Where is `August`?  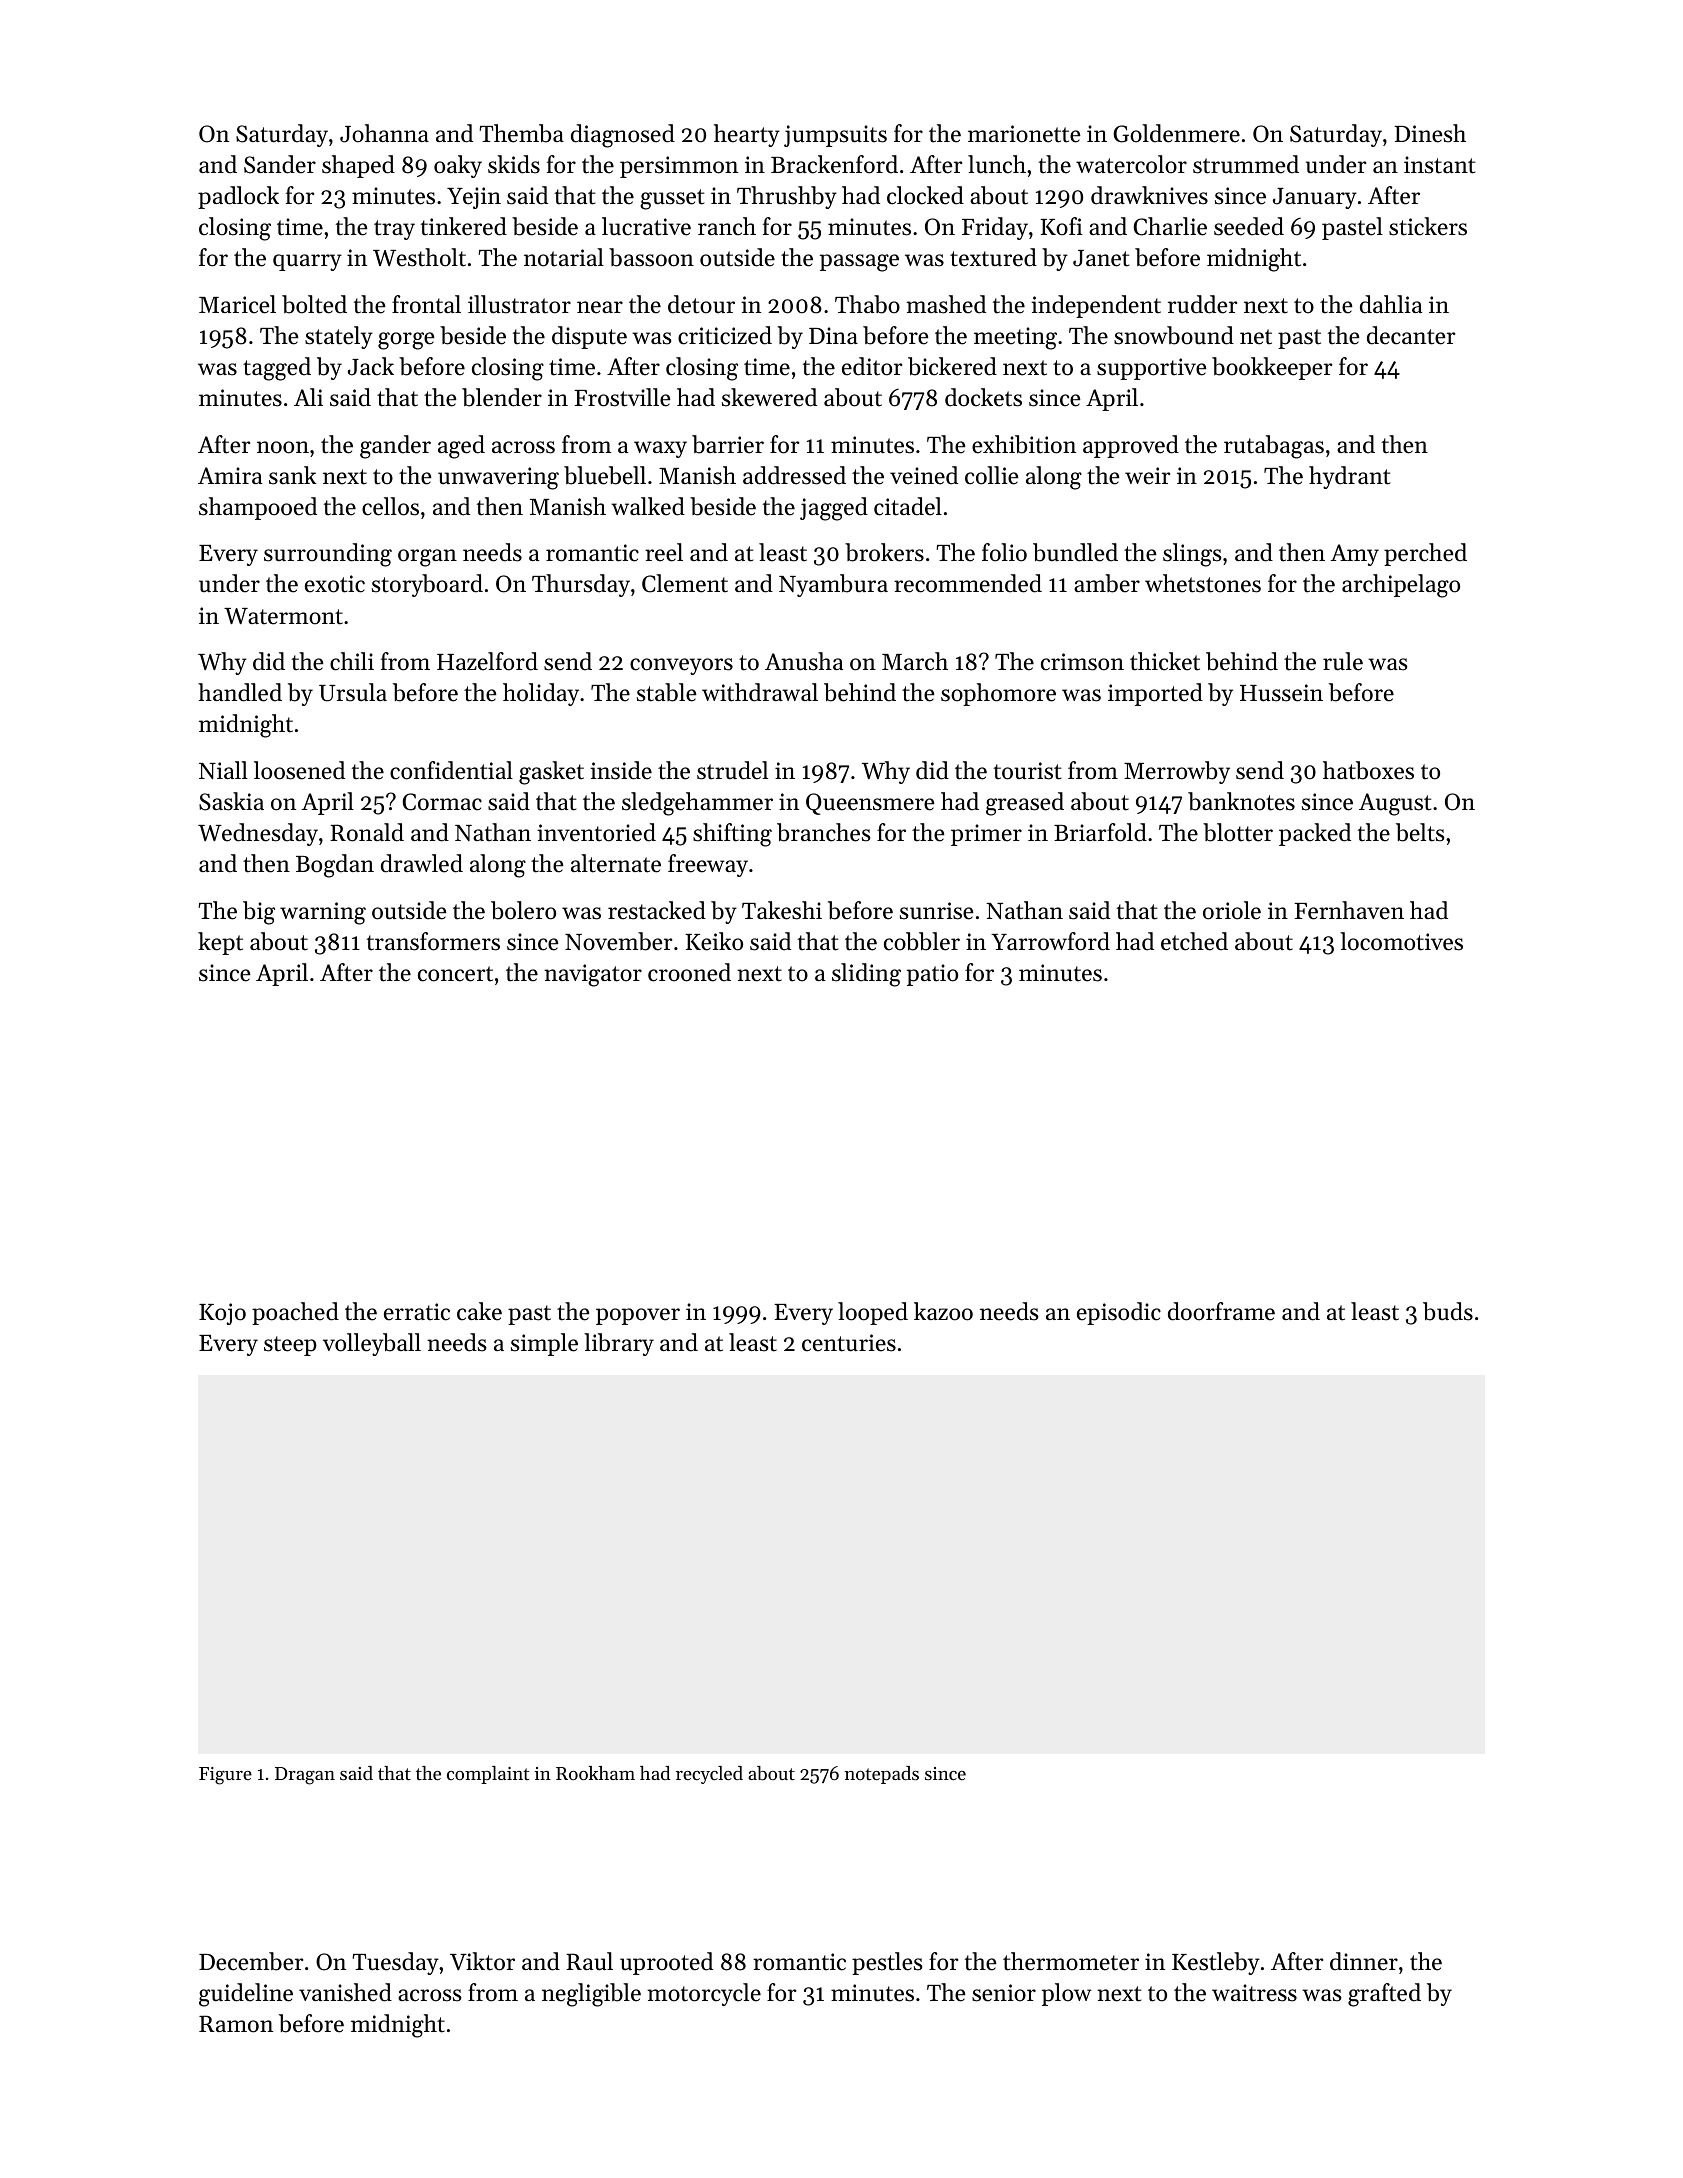 August is located at coordinates (1395, 804).
